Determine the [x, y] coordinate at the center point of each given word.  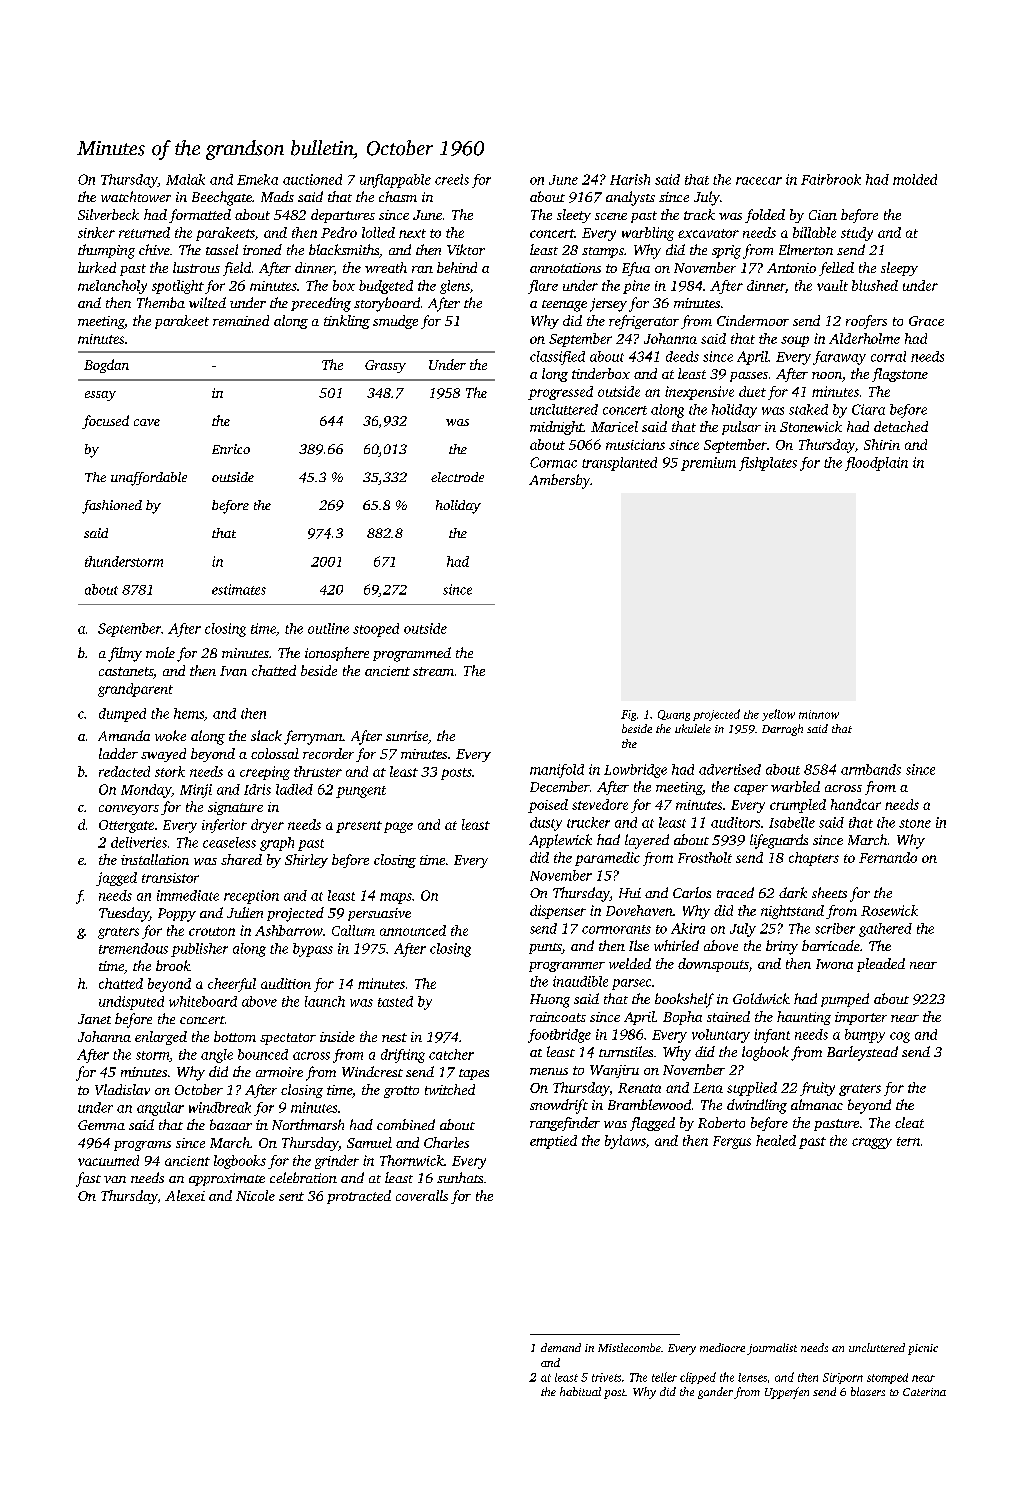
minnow [819, 714]
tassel [222, 249]
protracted [359, 1197]
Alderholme [864, 338]
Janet [94, 1019]
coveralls [422, 1195]
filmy [125, 654]
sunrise [407, 736]
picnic [923, 1349]
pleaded [881, 965]
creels [452, 179]
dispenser [558, 912]
